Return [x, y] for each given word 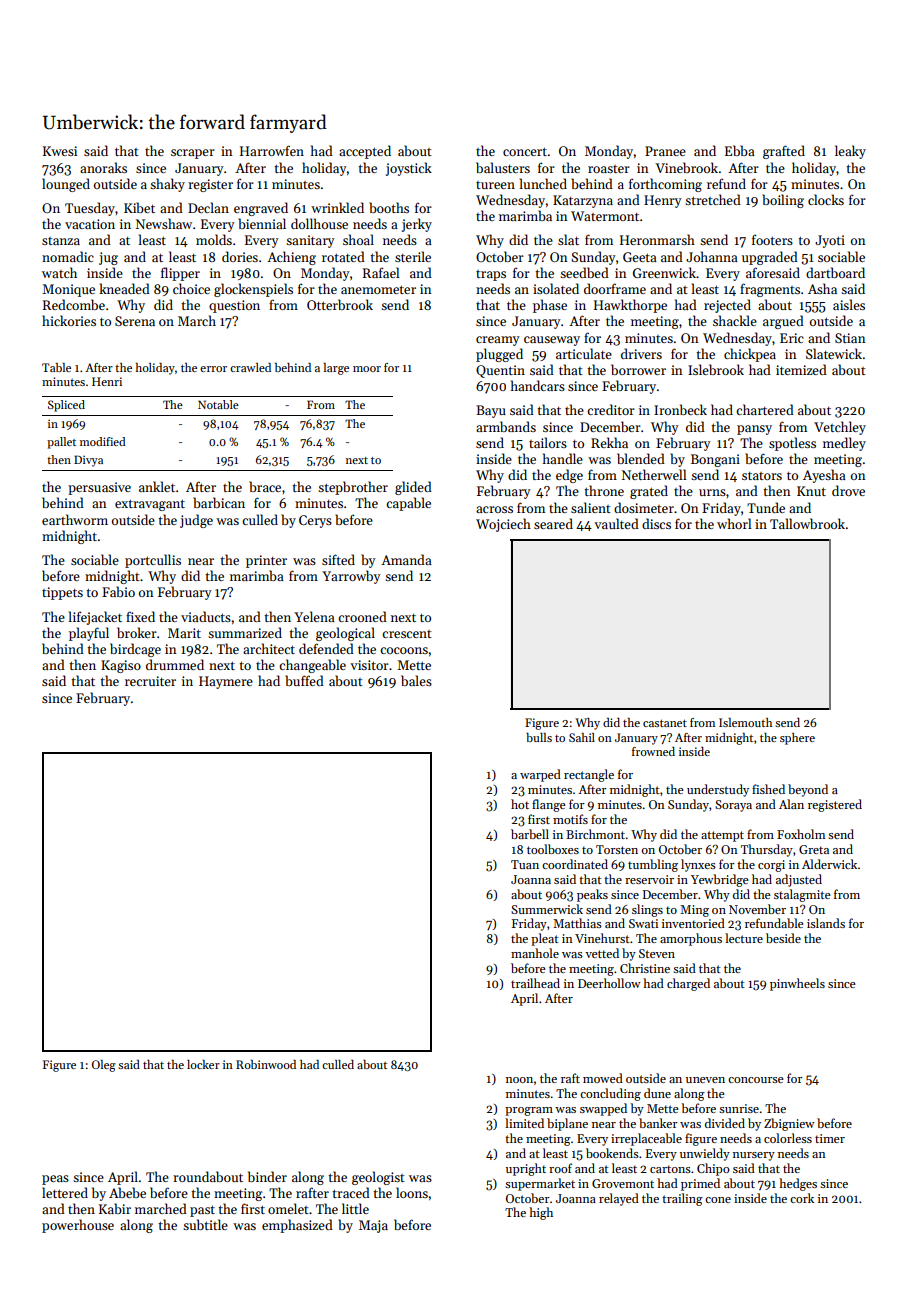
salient [591, 507]
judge [196, 521]
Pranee [665, 151]
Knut [811, 491]
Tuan [525, 864]
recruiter [150, 681]
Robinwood [266, 1064]
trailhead [535, 983]
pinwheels [797, 984]
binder [267, 1176]
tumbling [653, 865]
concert [525, 151]
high [541, 1213]
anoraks [103, 167]
